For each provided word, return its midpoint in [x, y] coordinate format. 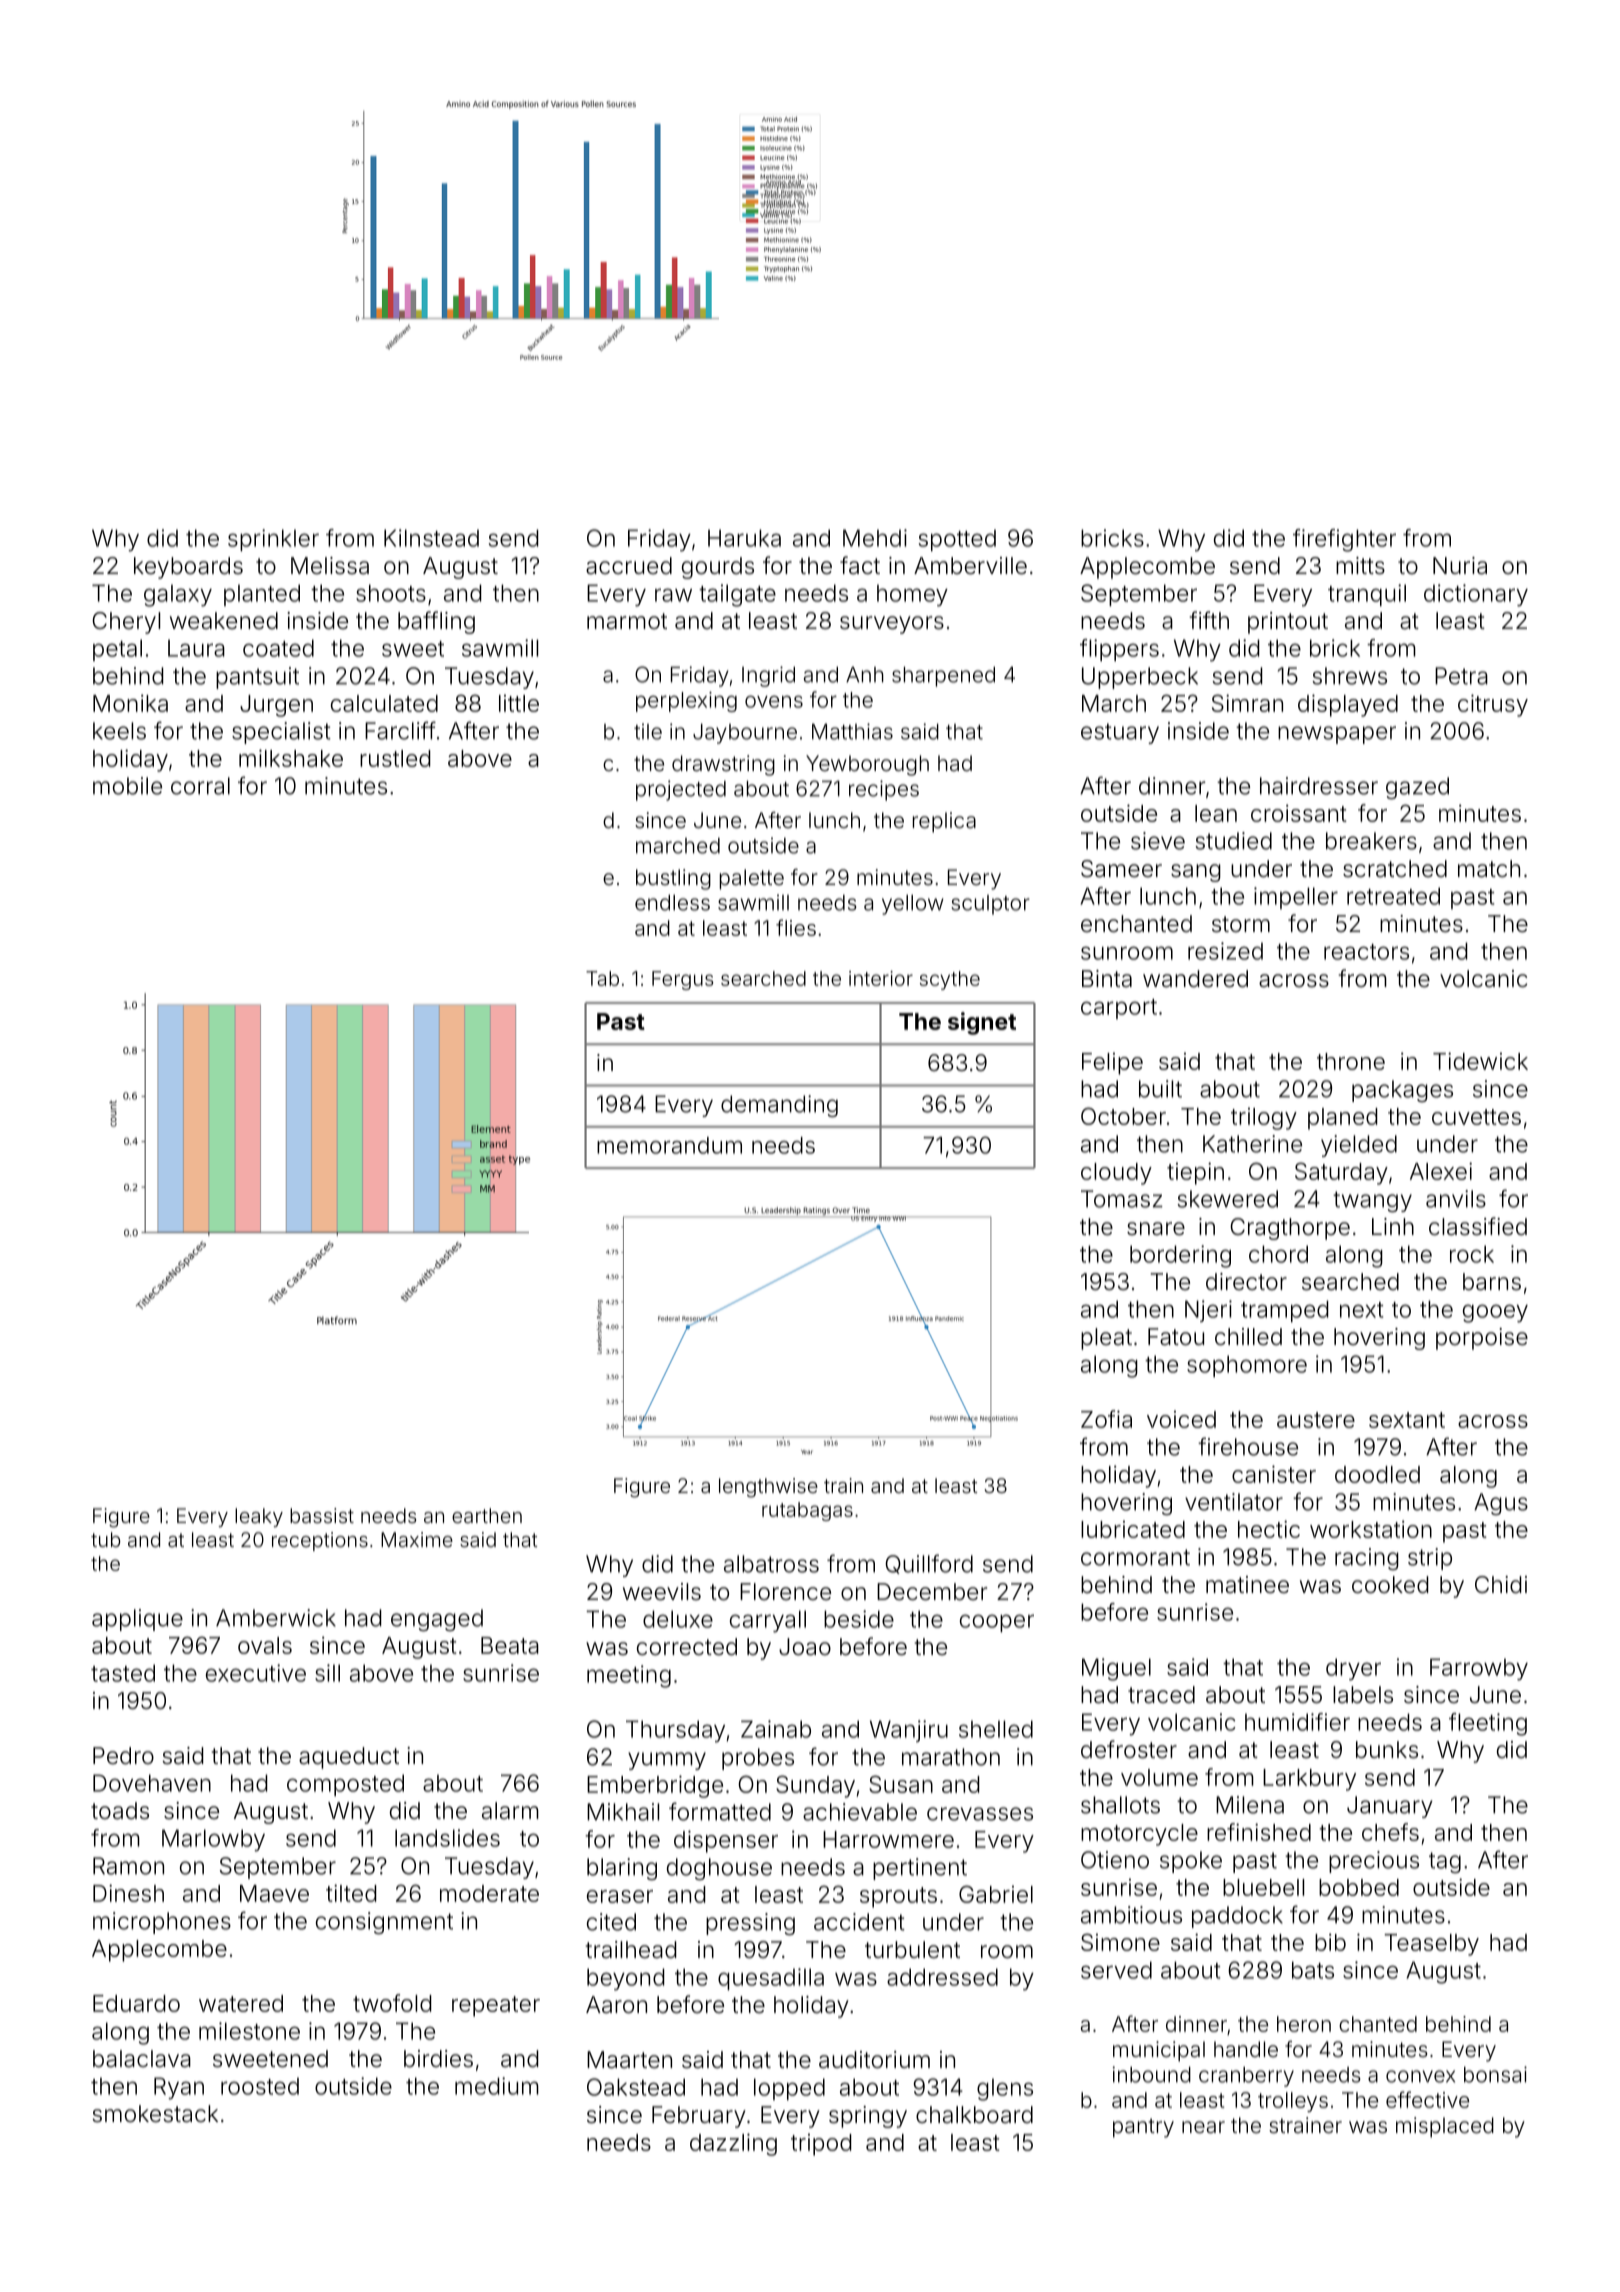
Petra [1461, 676]
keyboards [188, 568]
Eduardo [136, 2003]
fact [860, 565]
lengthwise [768, 1488]
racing [1367, 1559]
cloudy [1116, 1174]
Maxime [417, 1539]
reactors [1366, 952]
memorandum [669, 1145]
